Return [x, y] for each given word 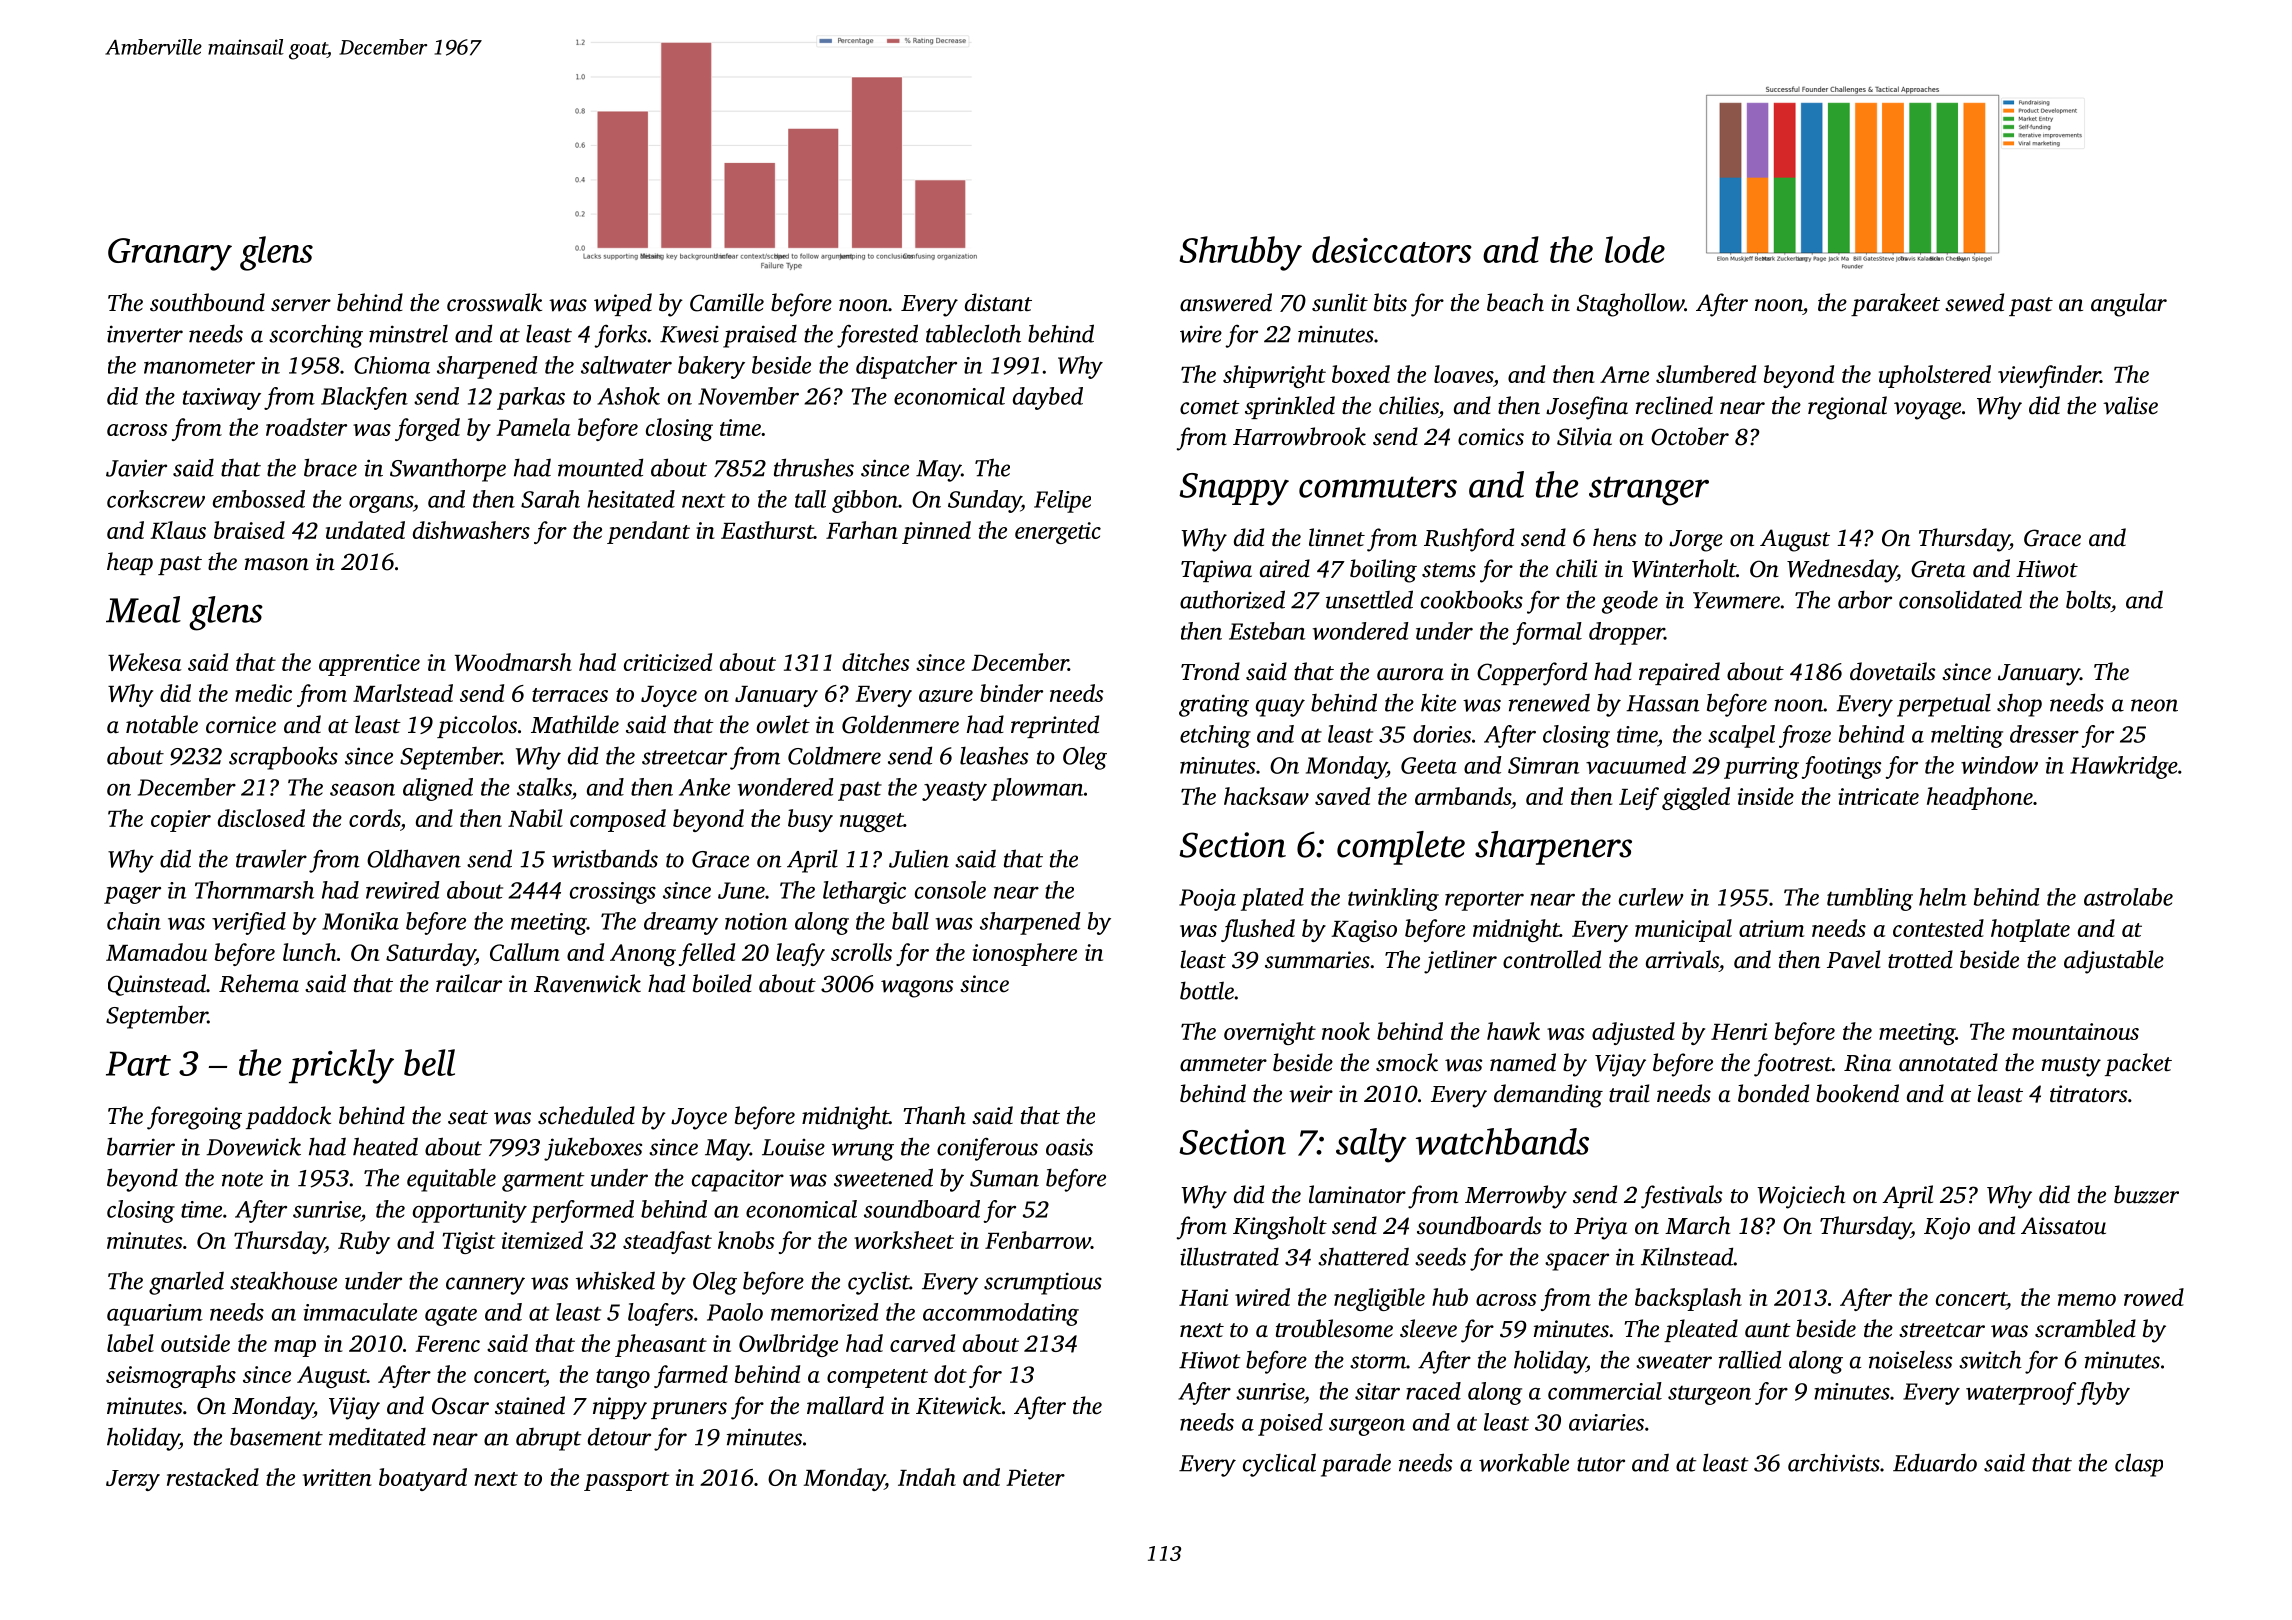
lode [1635, 249]
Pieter [1035, 1477]
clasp [2139, 1465]
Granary [170, 254]
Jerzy [133, 1480]
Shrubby [1240, 253]
